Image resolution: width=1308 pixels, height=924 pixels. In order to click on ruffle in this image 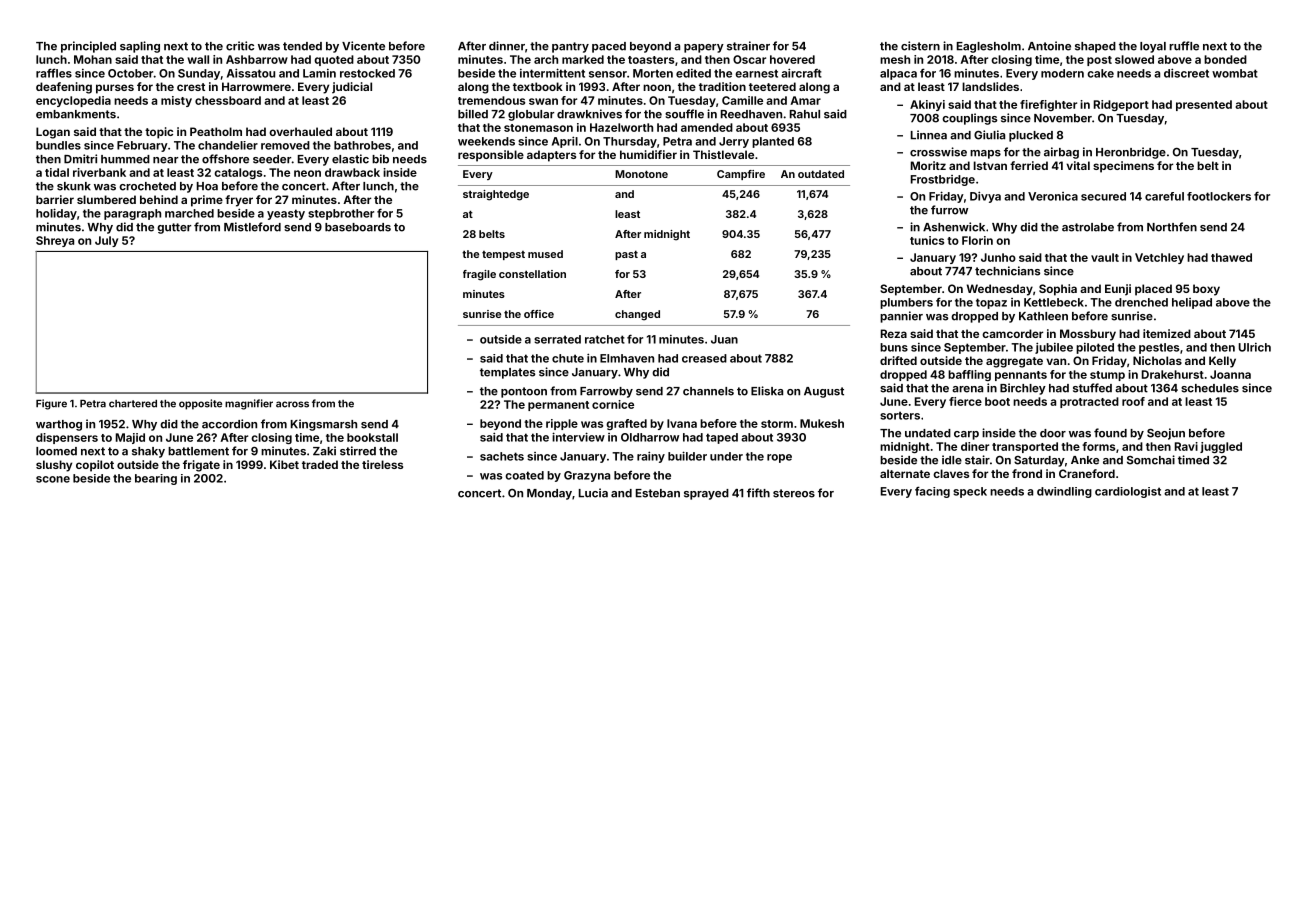, I will do `click(1184, 46)`.
